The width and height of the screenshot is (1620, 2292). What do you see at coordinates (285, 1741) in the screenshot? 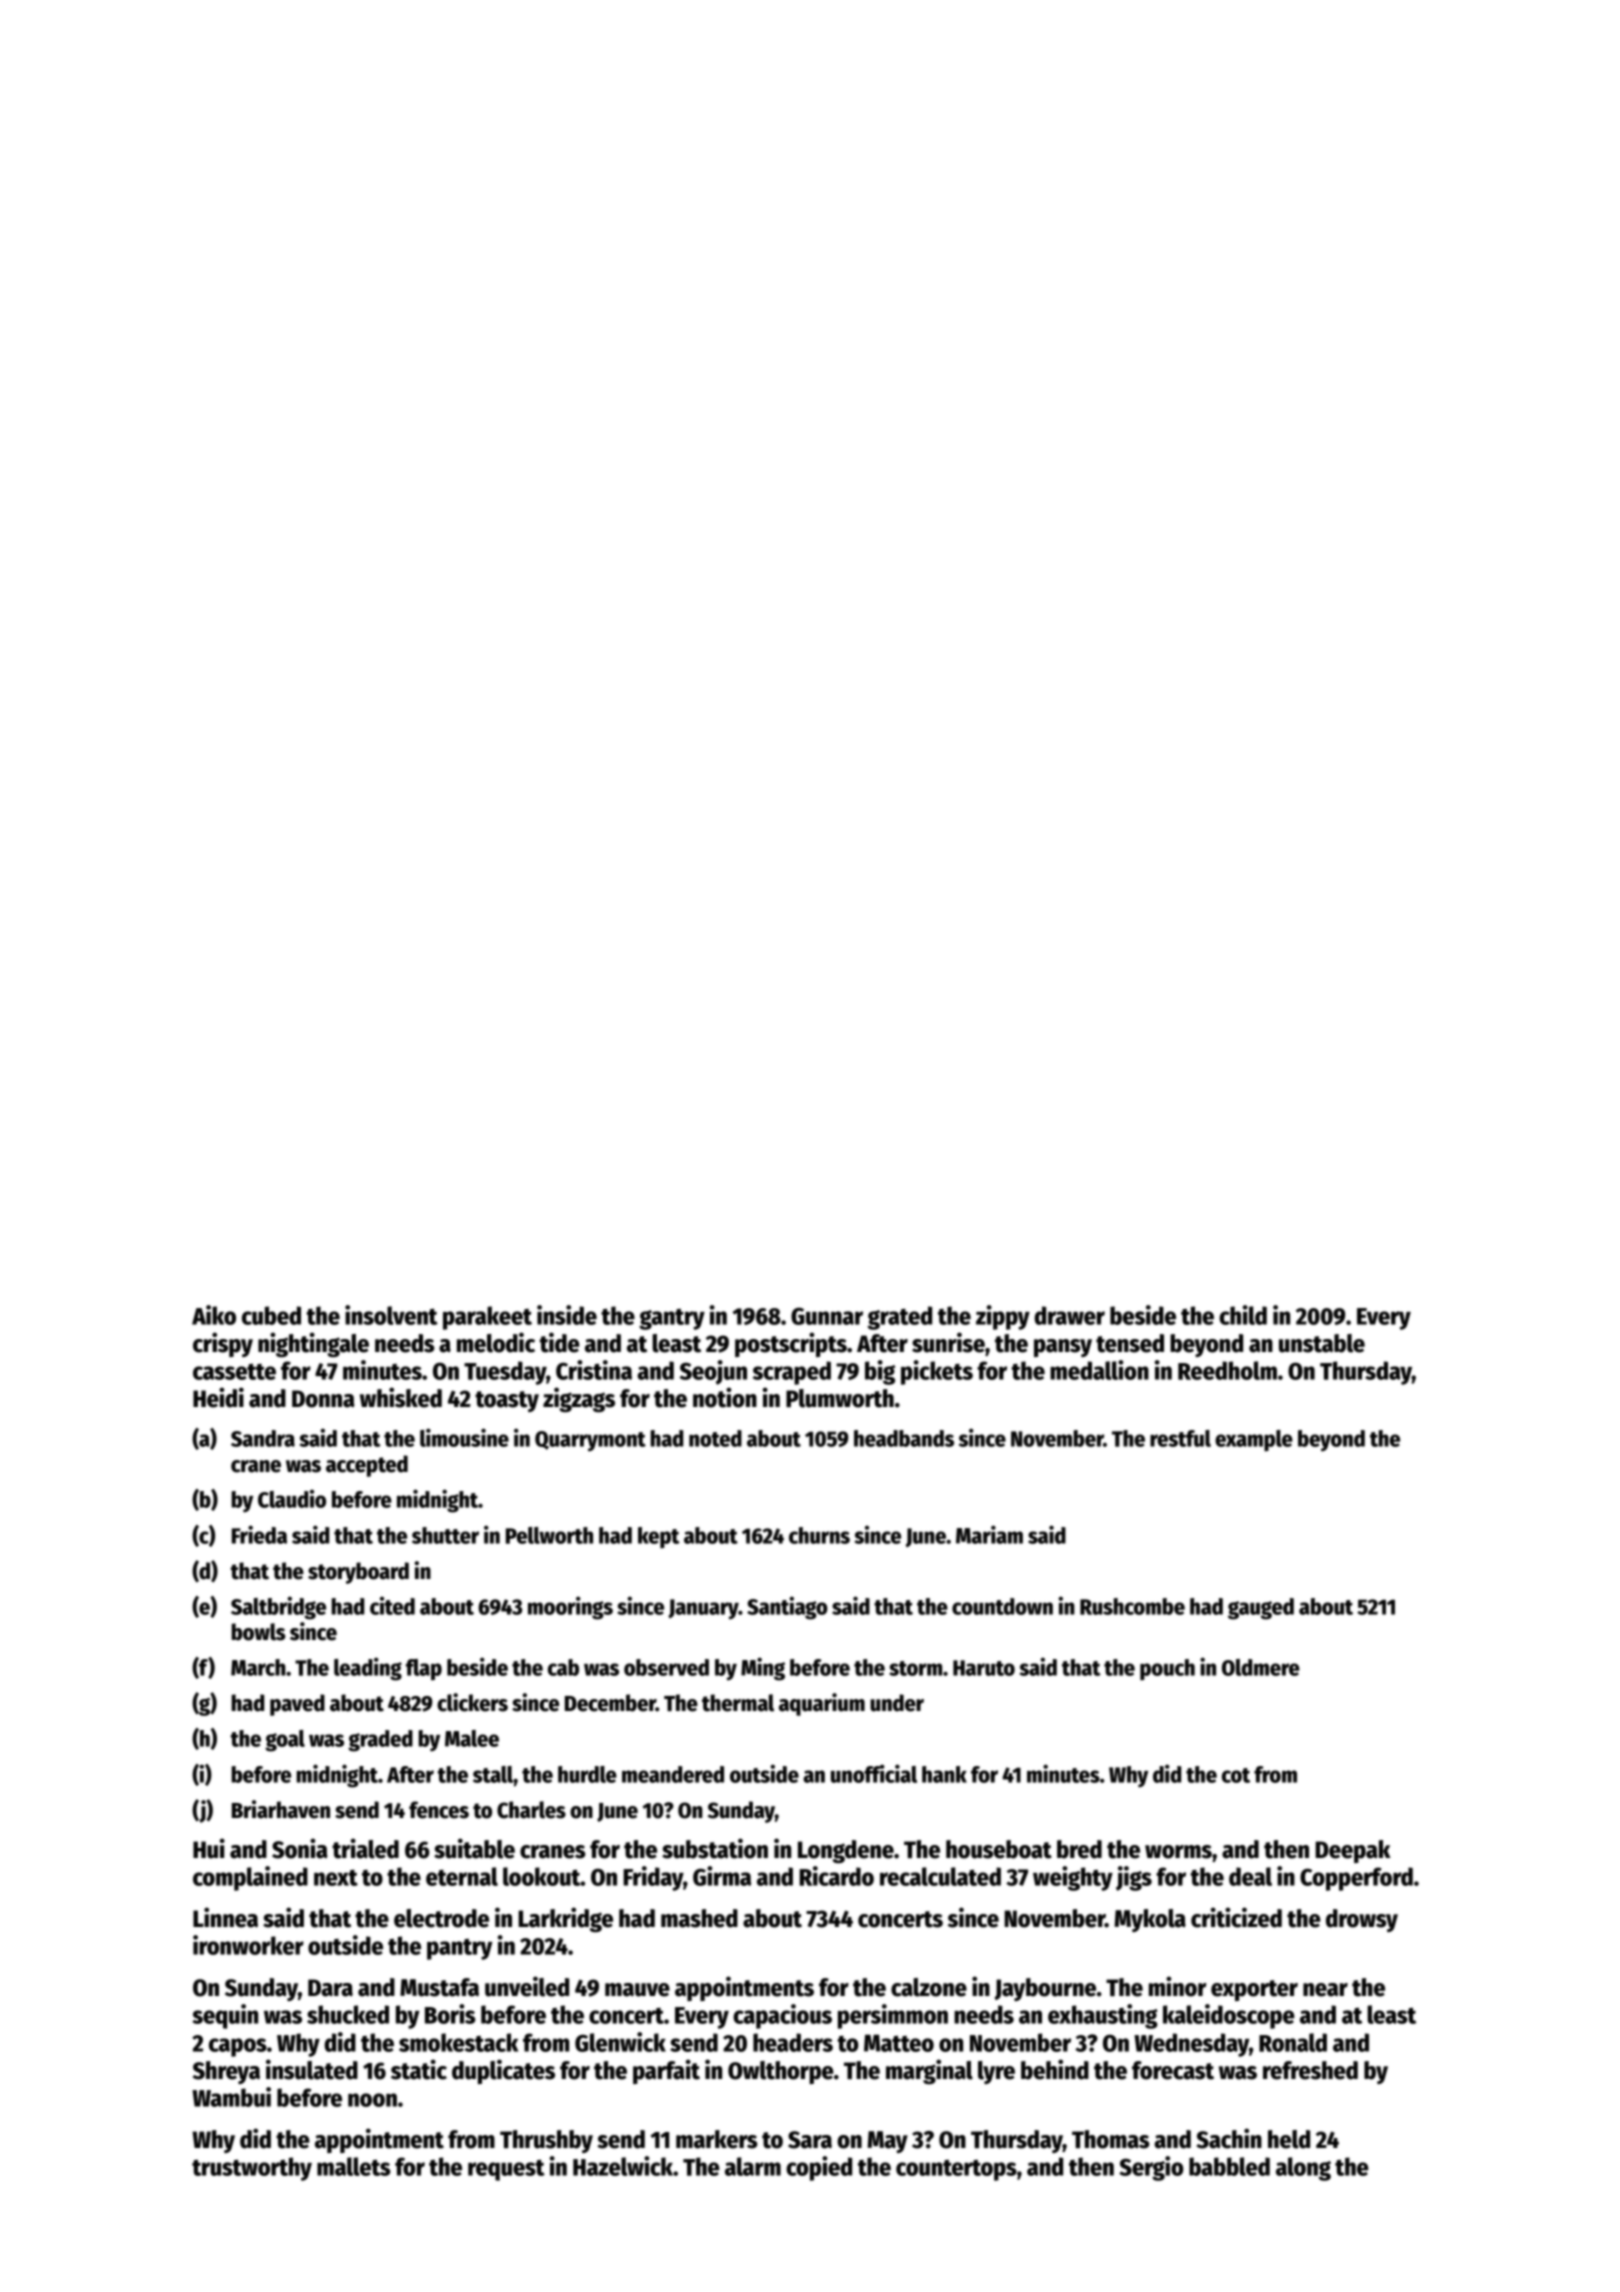
I see `goal` at bounding box center [285, 1741].
